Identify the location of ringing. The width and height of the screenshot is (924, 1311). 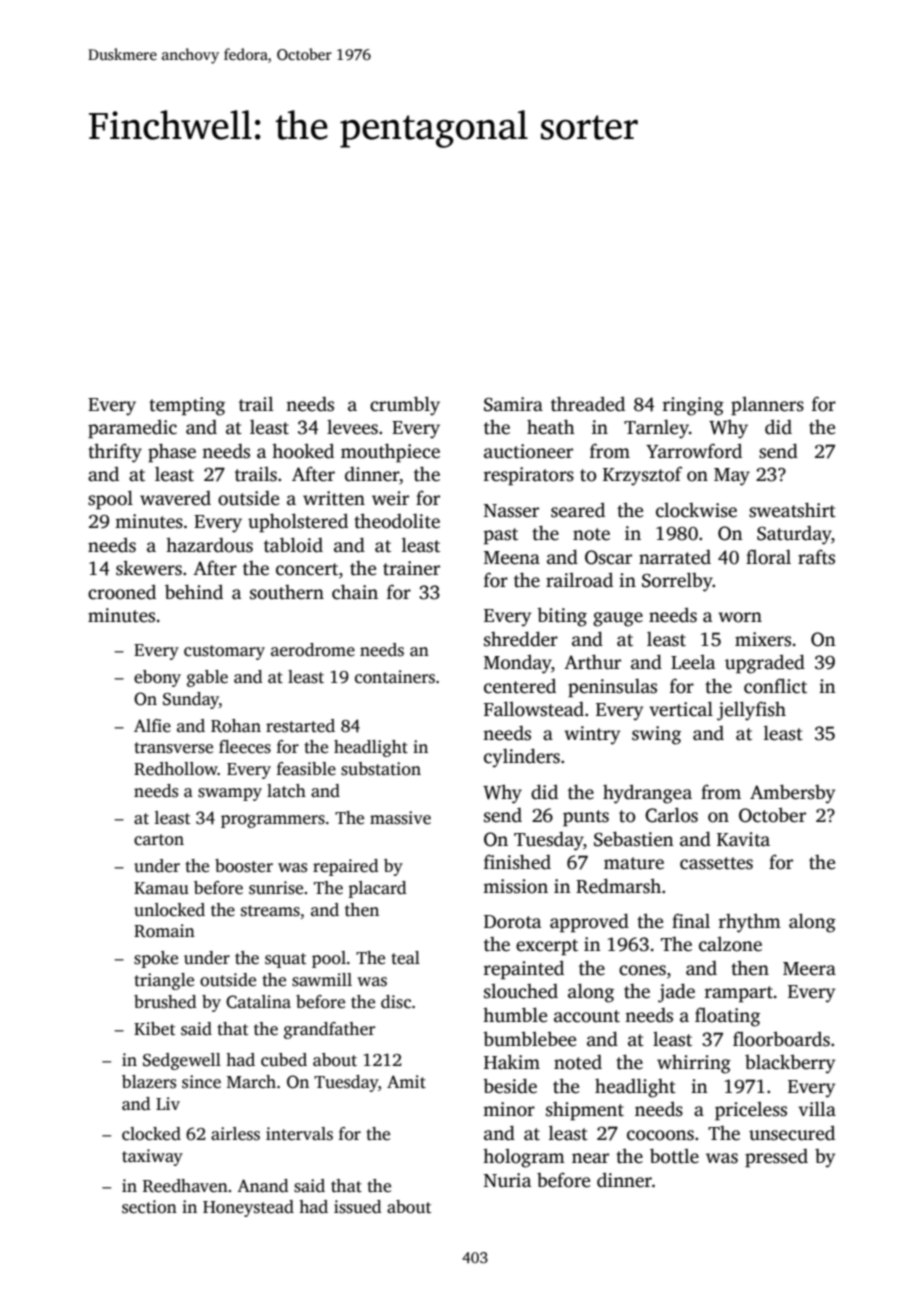
(693, 406).
